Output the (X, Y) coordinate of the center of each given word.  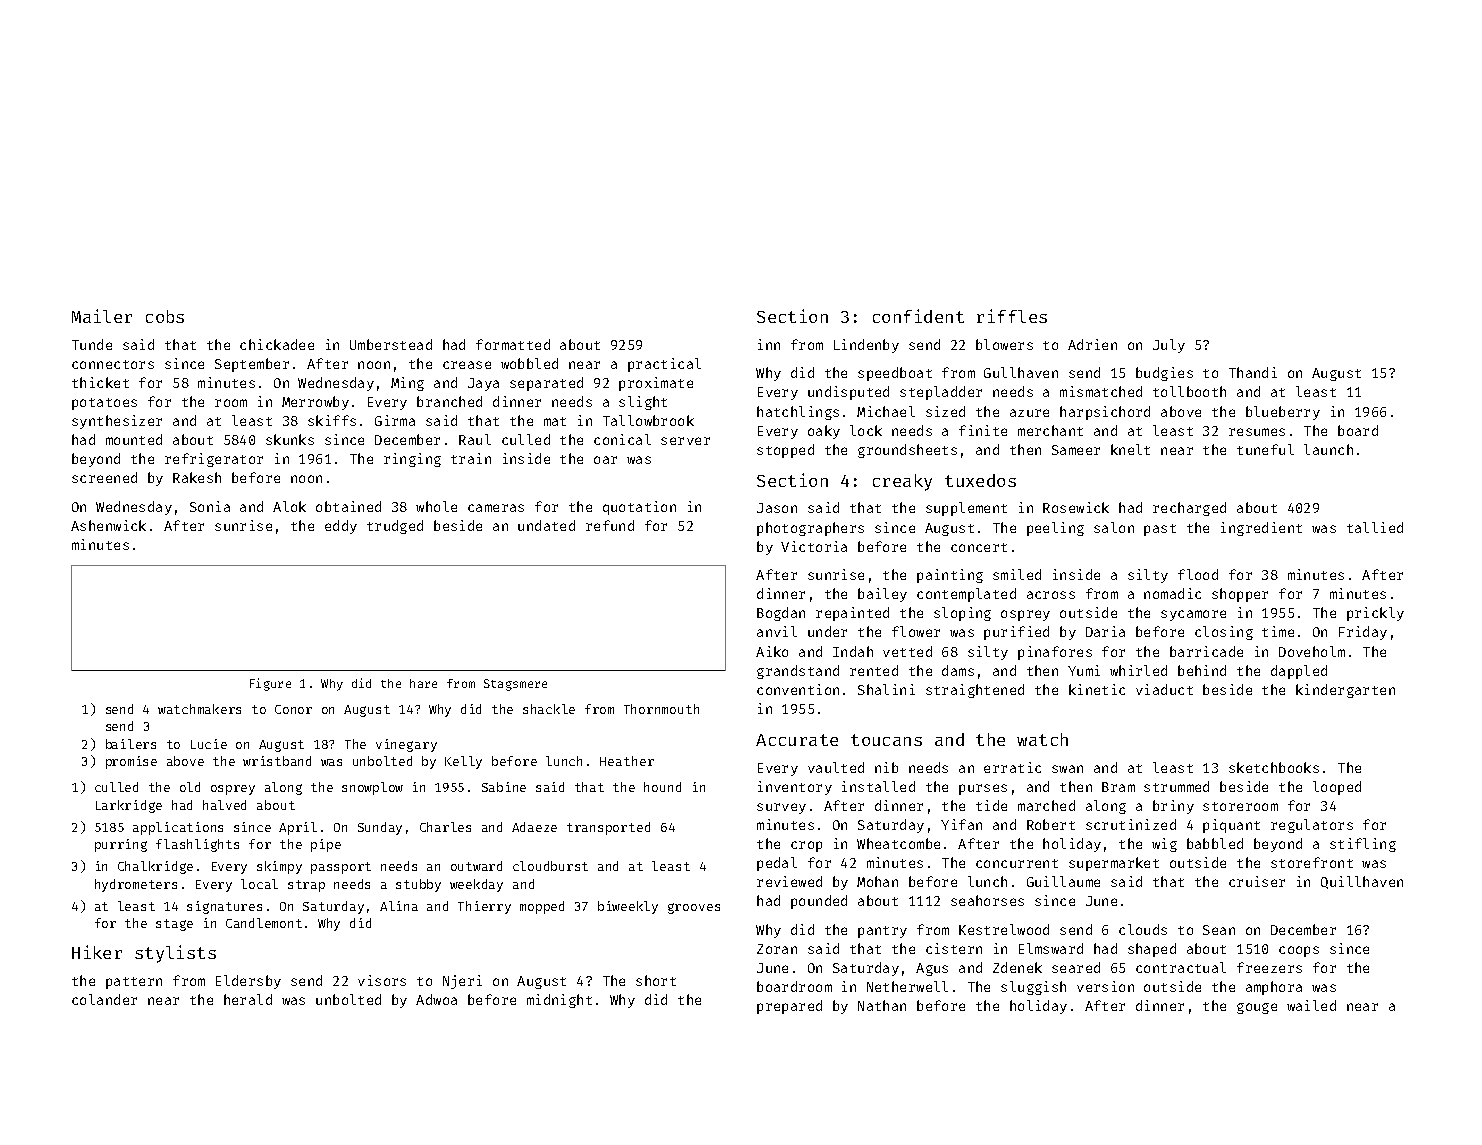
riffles (1012, 316)
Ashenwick (108, 525)
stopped (785, 451)
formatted (513, 344)
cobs (165, 316)
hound (662, 787)
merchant (1050, 430)
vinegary (406, 745)
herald (248, 999)
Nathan (882, 1005)
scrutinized (1131, 824)
